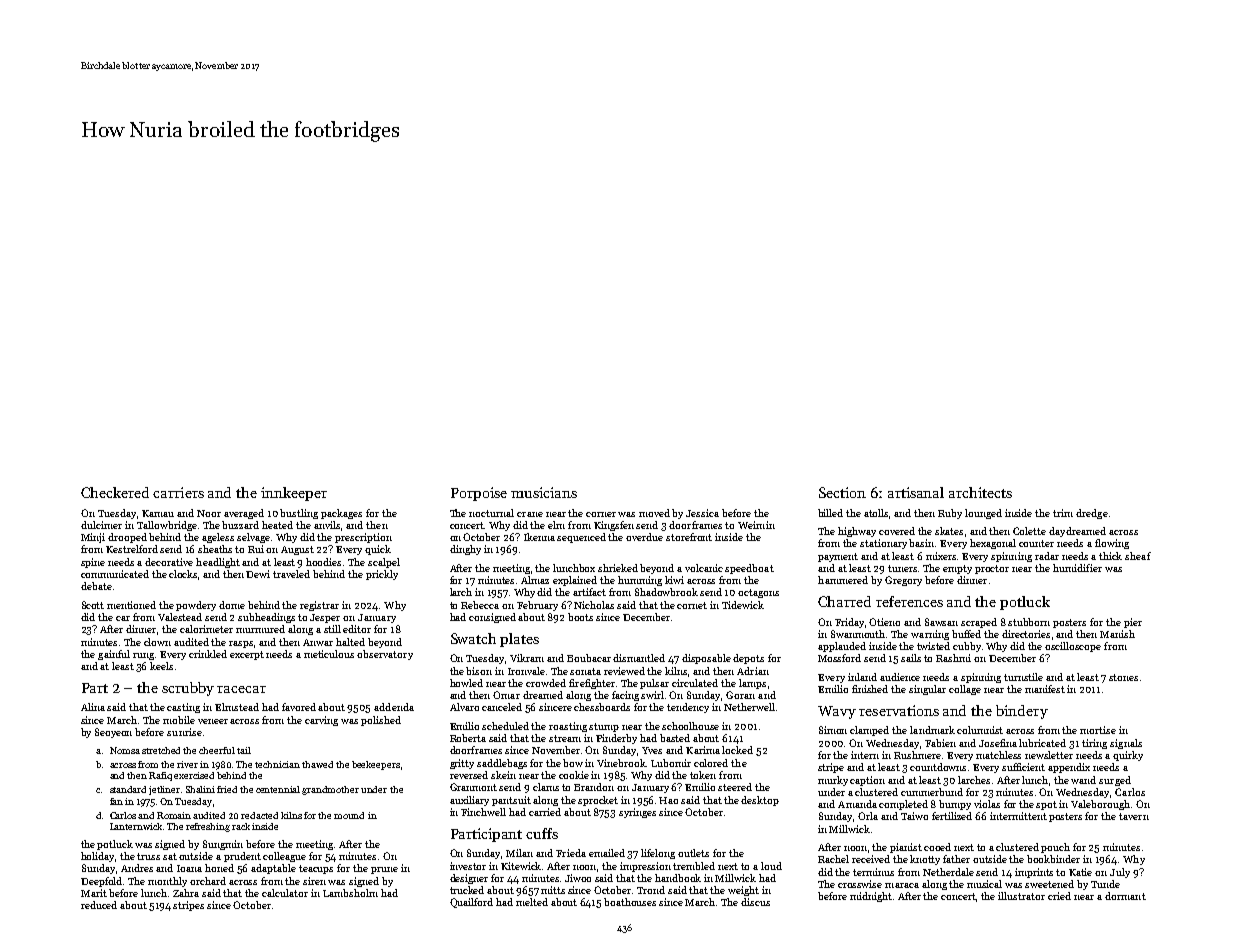 The height and width of the screenshot is (952, 1233). Describe the element at coordinates (294, 494) in the screenshot. I see `innkeeper` at that location.
